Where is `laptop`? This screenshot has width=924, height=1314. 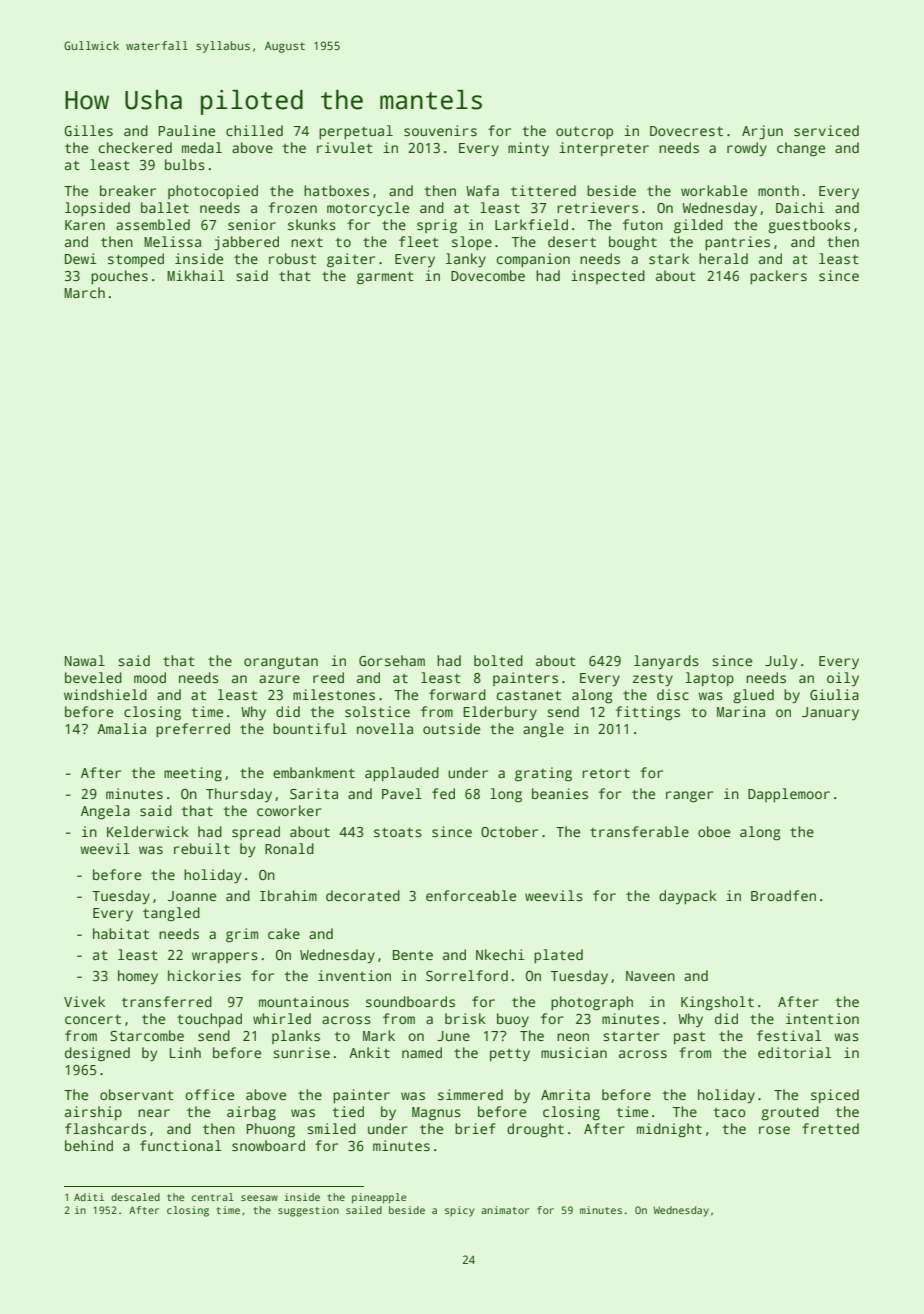 laptop is located at coordinates (709, 679).
